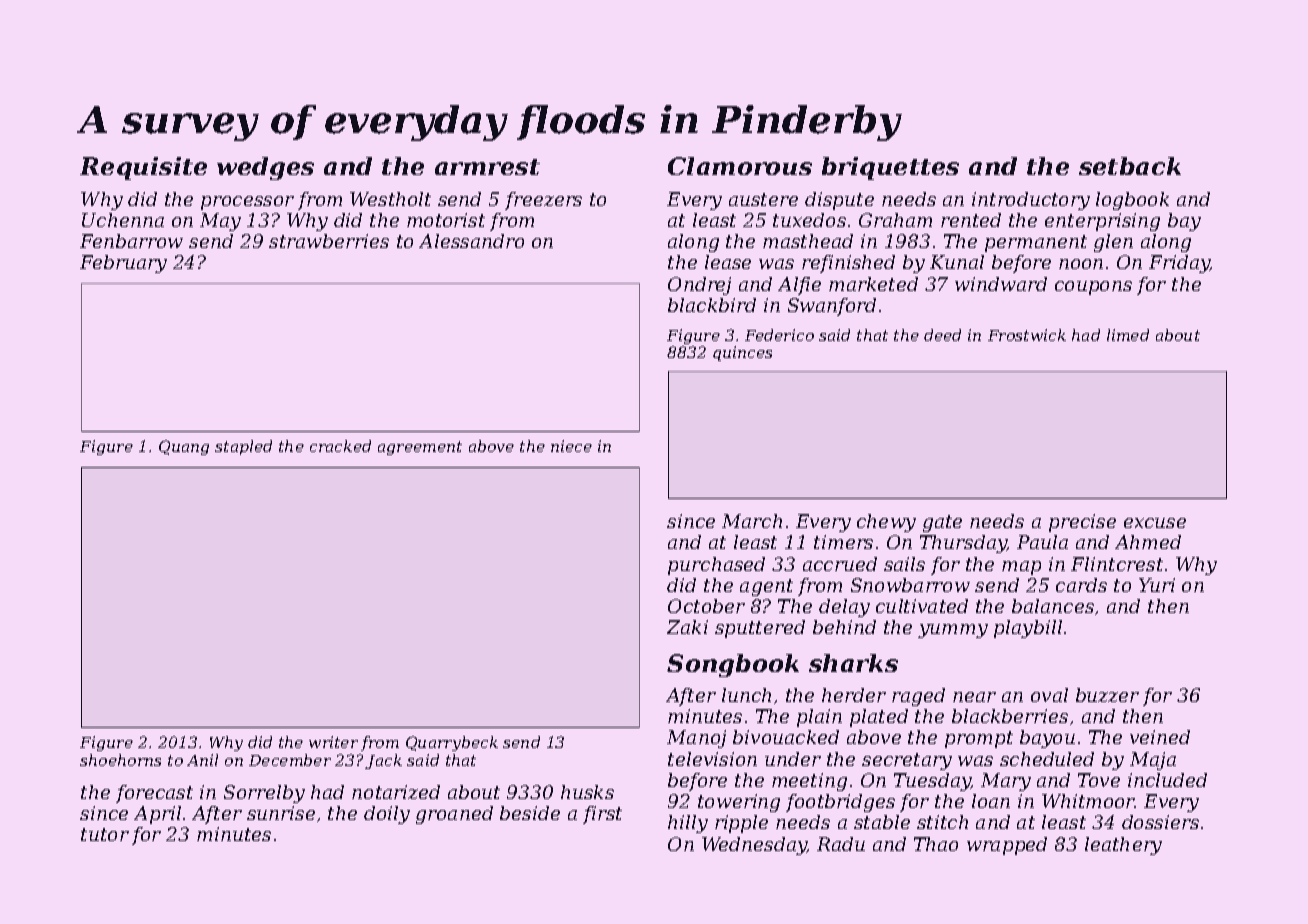  I want to click on stapled, so click(243, 447).
